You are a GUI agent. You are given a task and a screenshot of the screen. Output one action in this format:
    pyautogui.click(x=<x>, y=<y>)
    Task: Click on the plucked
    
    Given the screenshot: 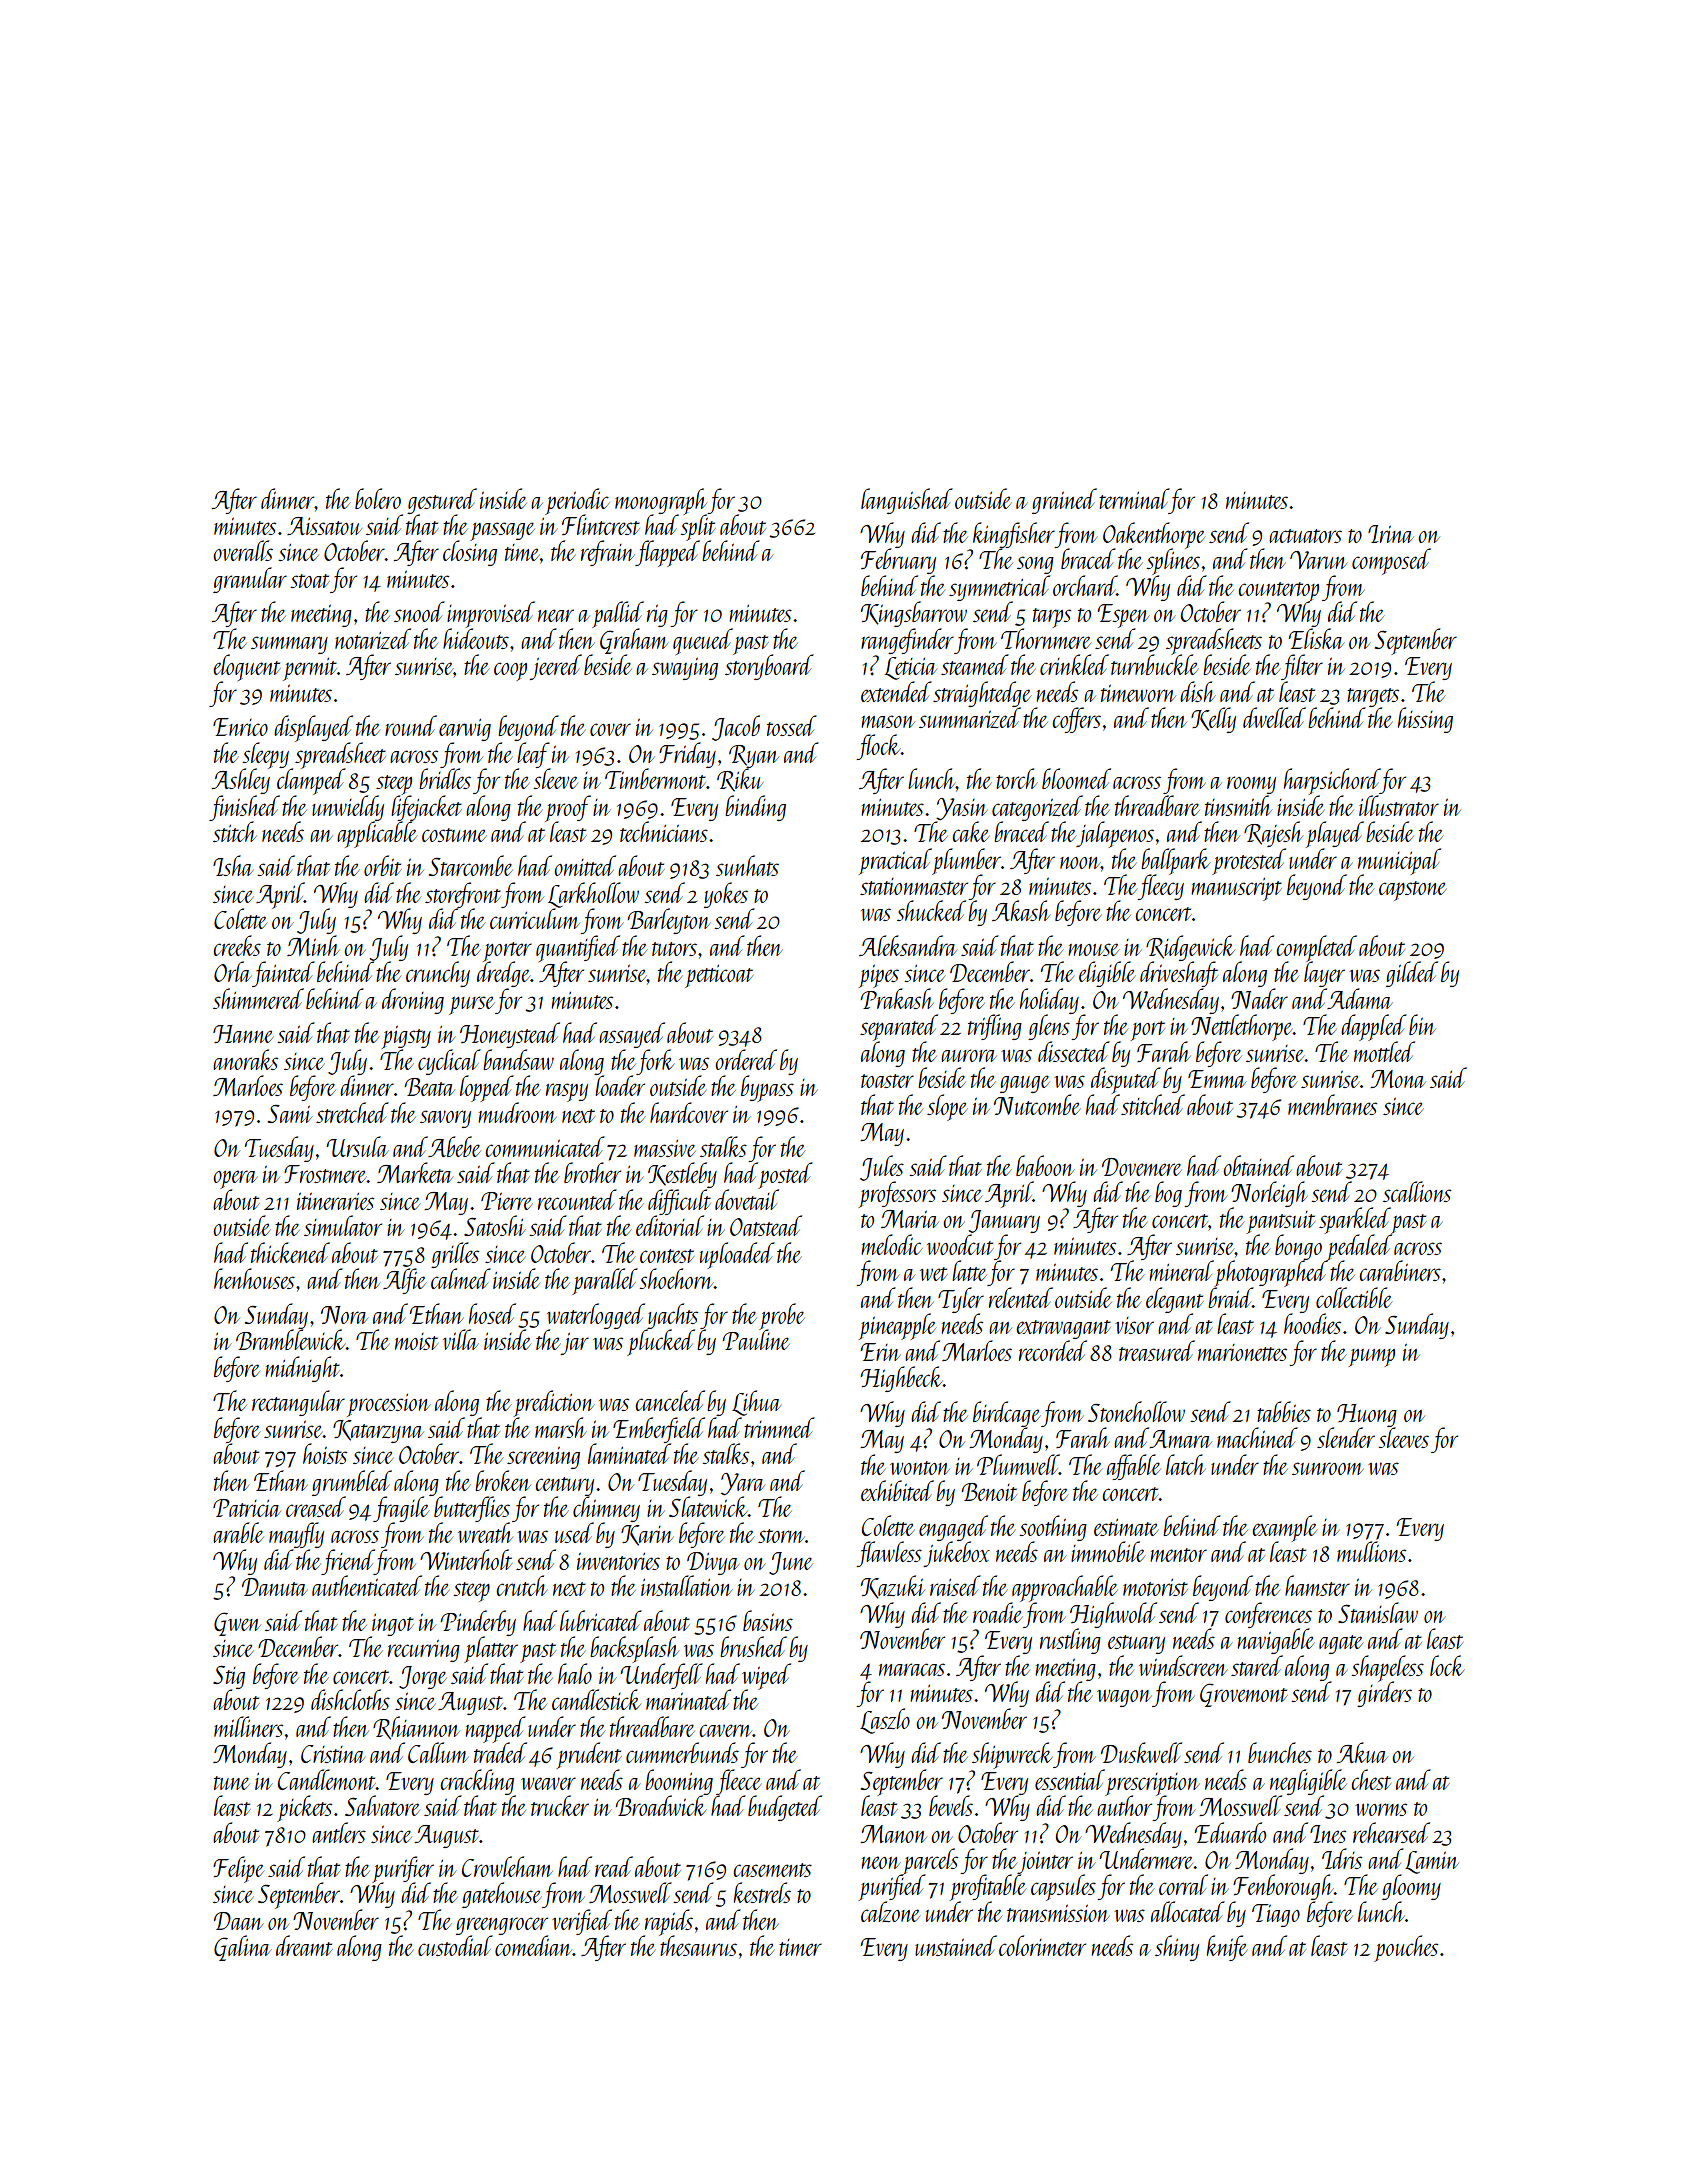 What is the action you would take?
    pyautogui.click(x=661, y=1342)
